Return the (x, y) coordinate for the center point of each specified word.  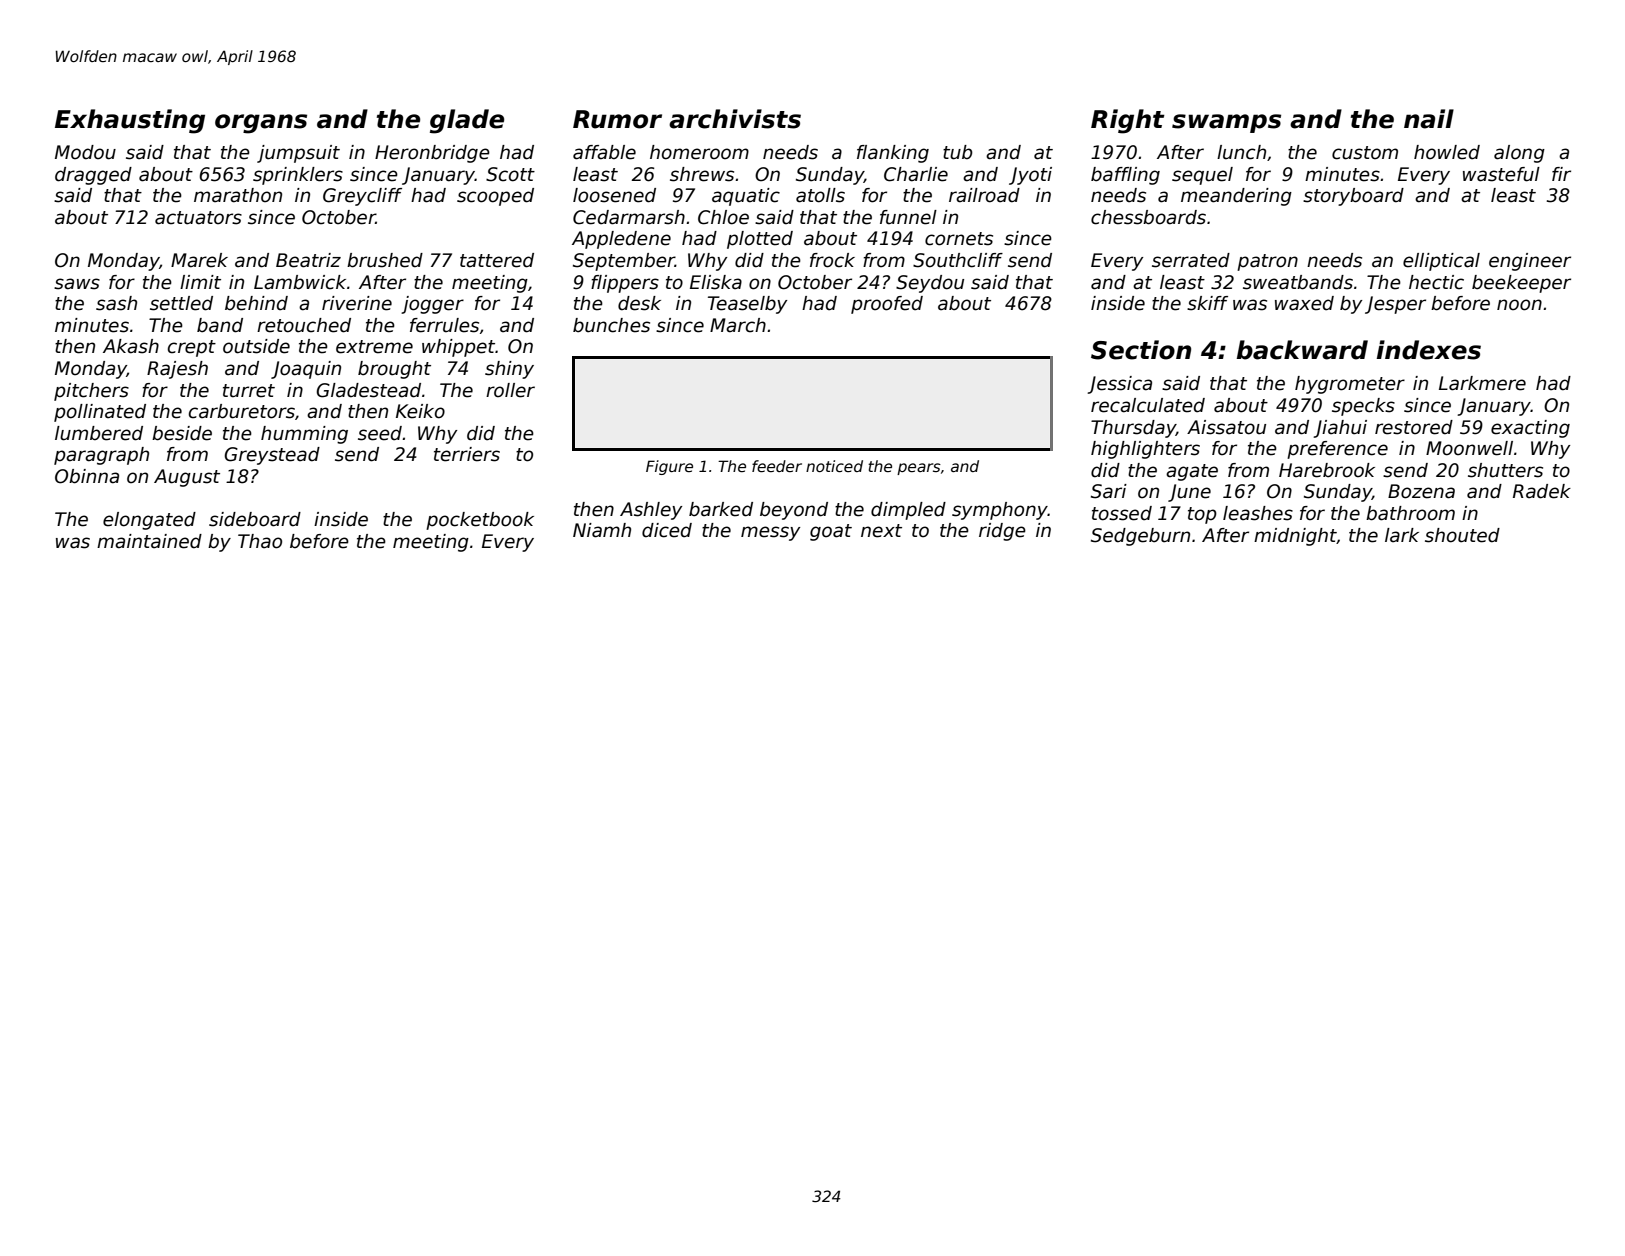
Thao (260, 541)
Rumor (617, 119)
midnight (1295, 537)
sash (116, 303)
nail (1429, 119)
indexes (1428, 350)
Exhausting (130, 121)
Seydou (930, 284)
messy (770, 533)
